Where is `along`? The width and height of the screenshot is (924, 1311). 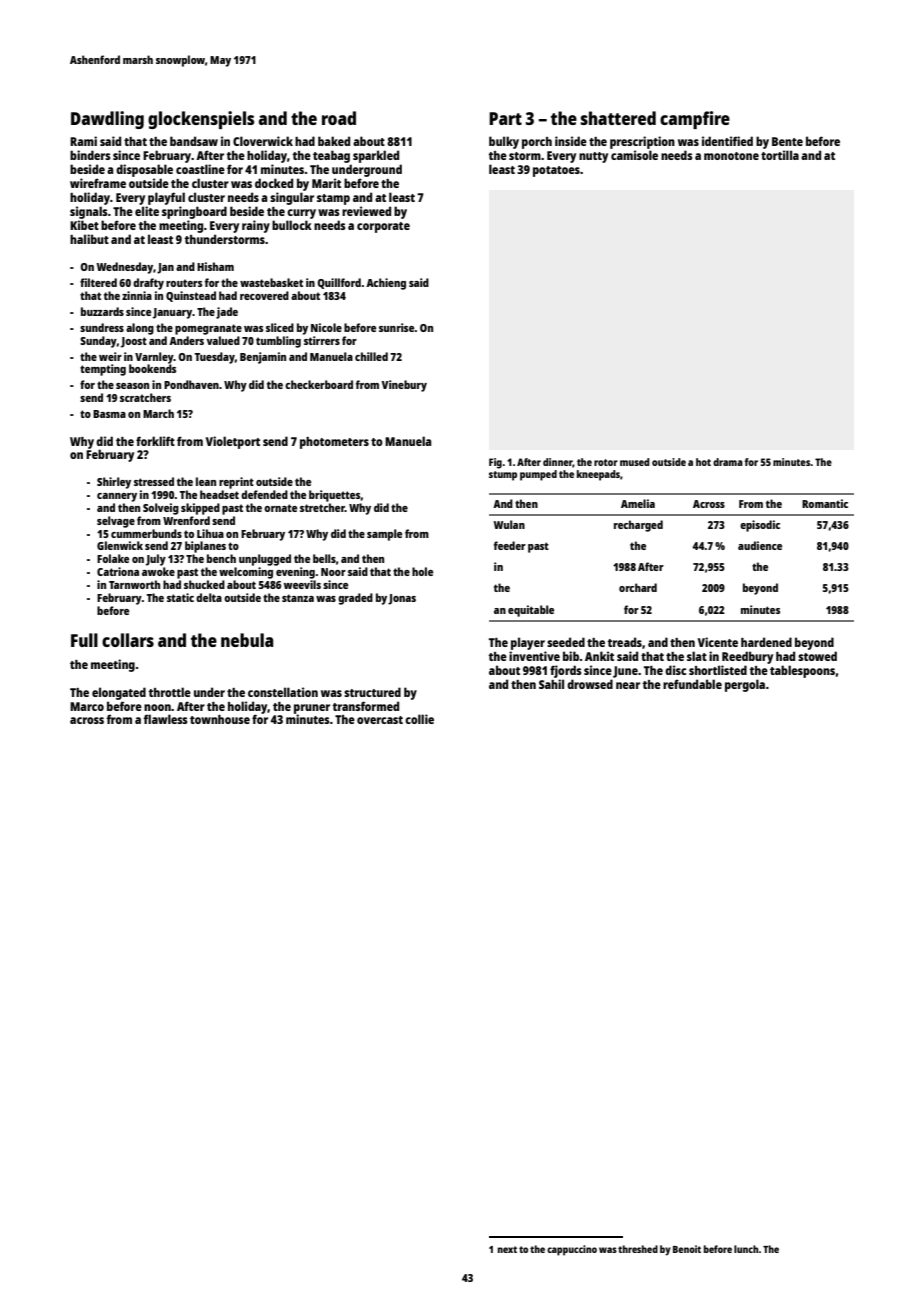 along is located at coordinates (140, 329).
